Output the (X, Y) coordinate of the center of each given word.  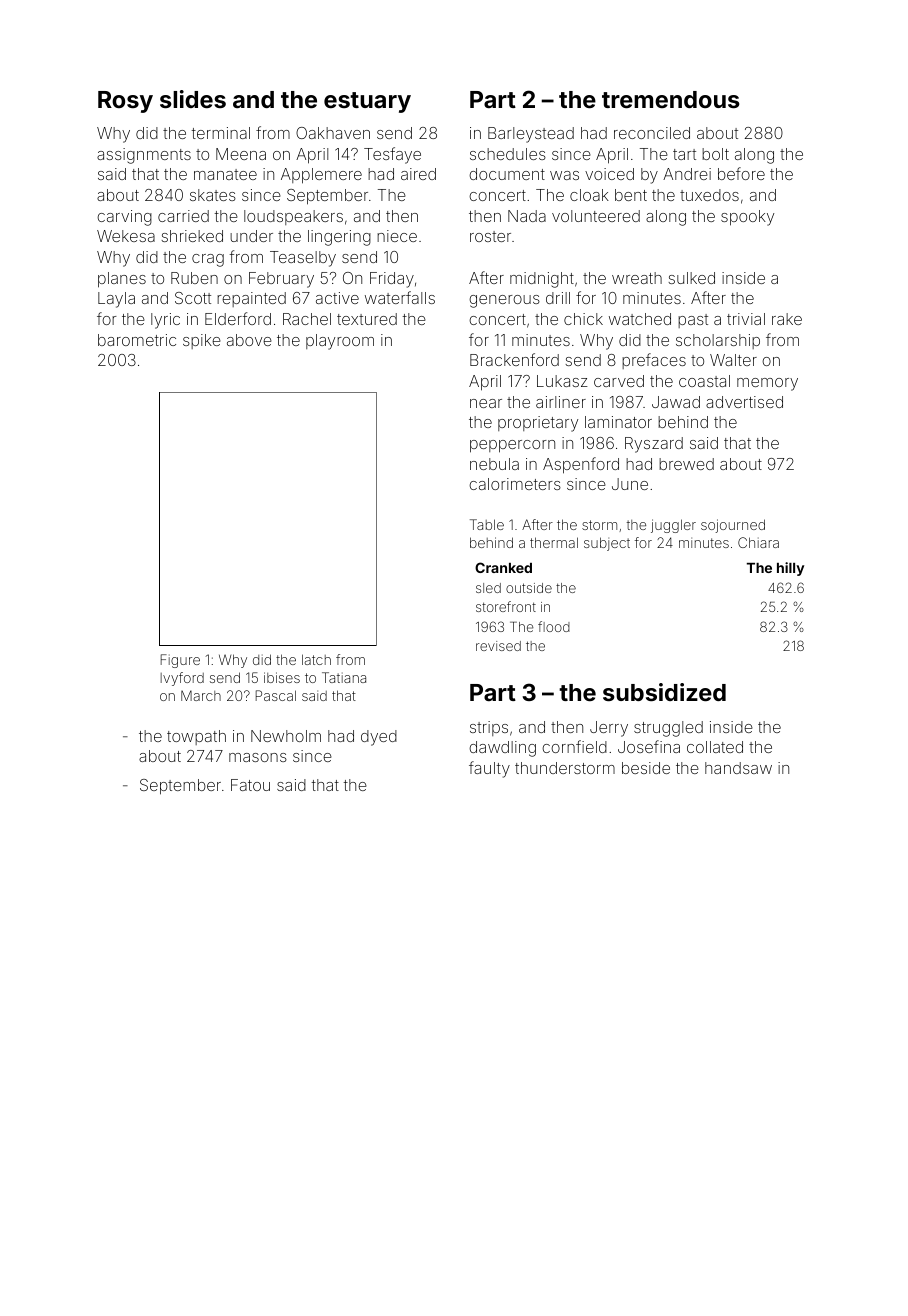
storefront (506, 606)
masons (258, 757)
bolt (715, 154)
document (507, 174)
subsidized (664, 692)
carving (124, 218)
